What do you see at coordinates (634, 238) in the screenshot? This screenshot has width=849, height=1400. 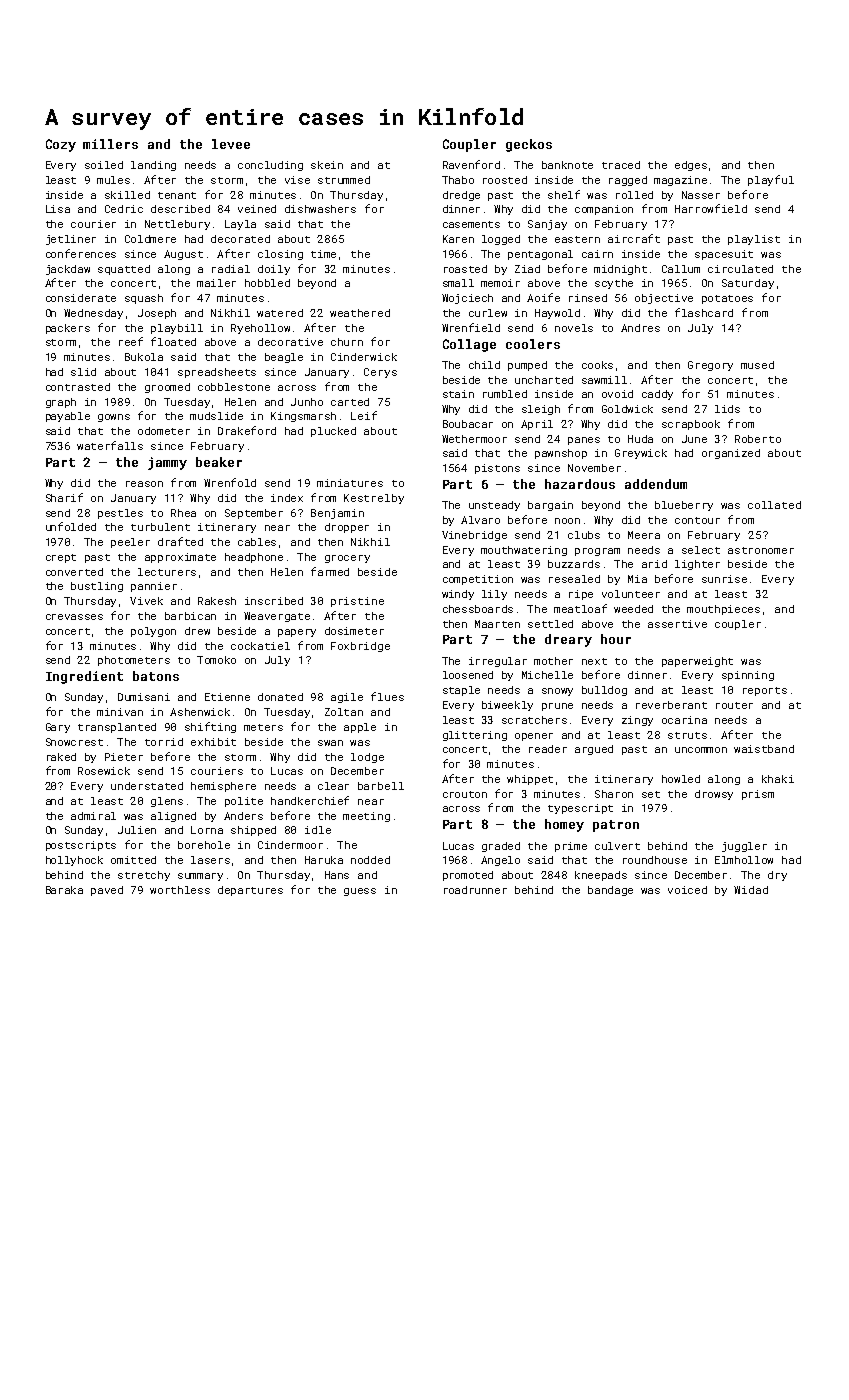 I see `aircraft` at bounding box center [634, 238].
